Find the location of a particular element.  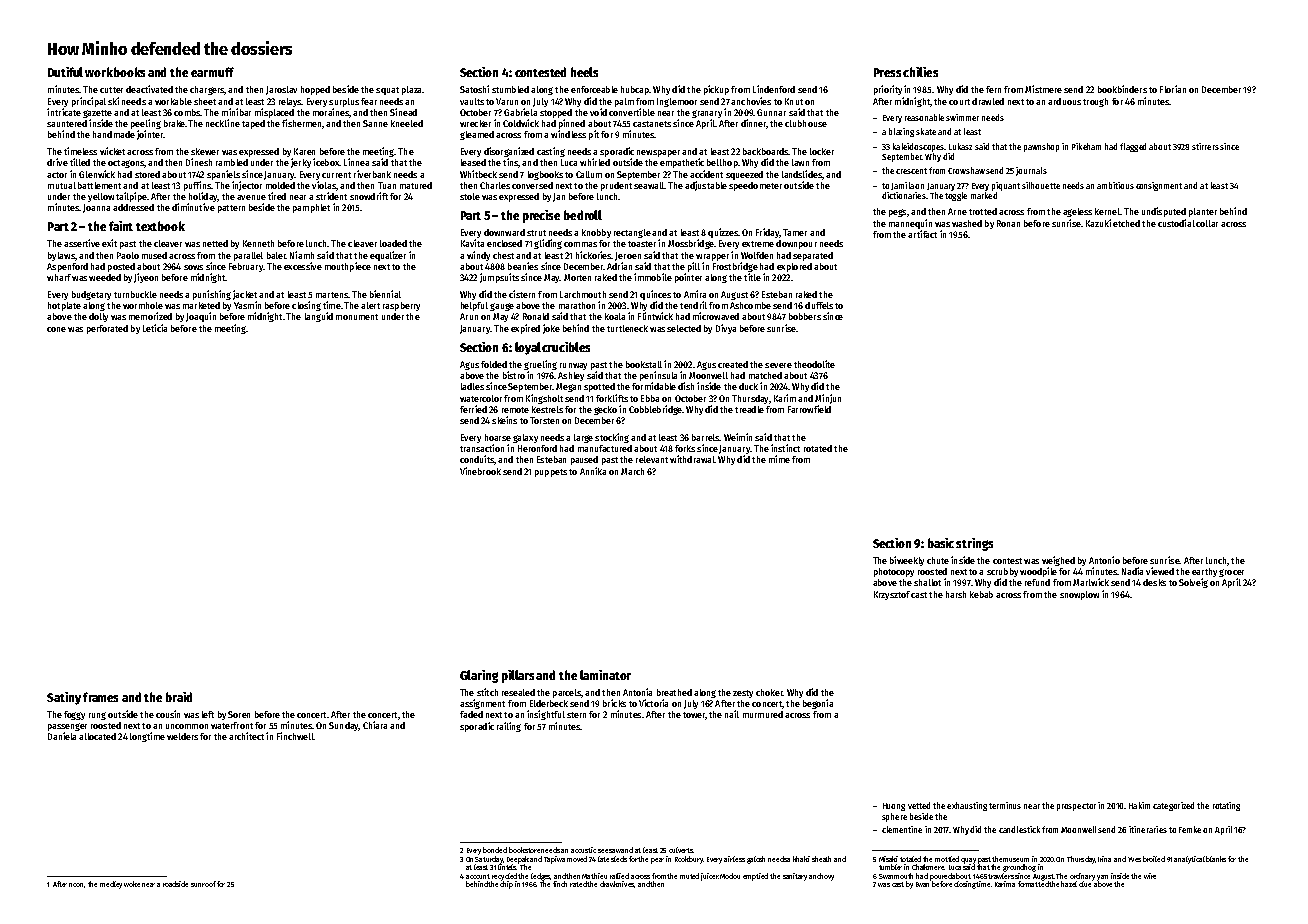

Tamer is located at coordinates (795, 232).
